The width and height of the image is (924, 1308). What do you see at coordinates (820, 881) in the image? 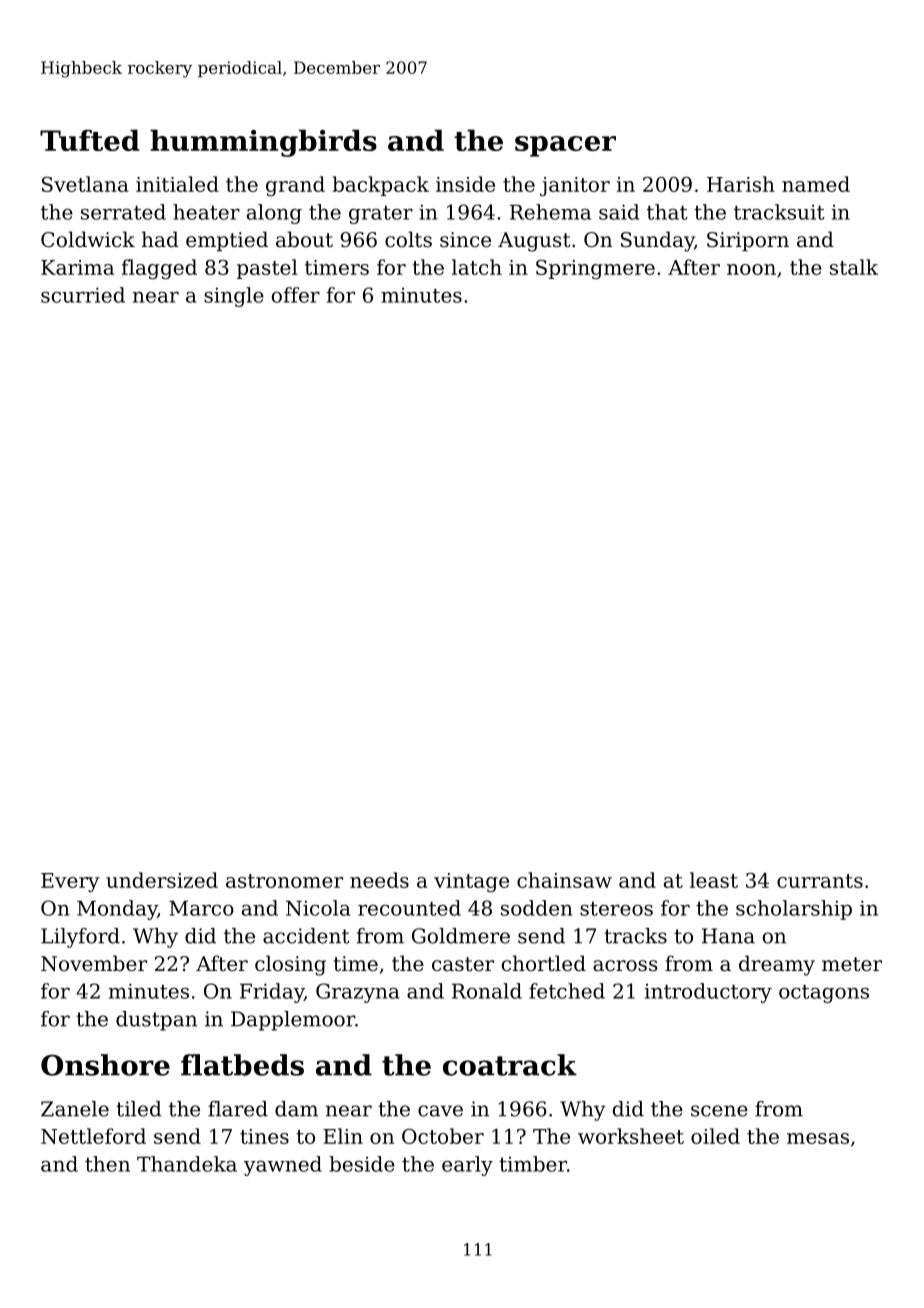
I see `currants` at bounding box center [820, 881].
